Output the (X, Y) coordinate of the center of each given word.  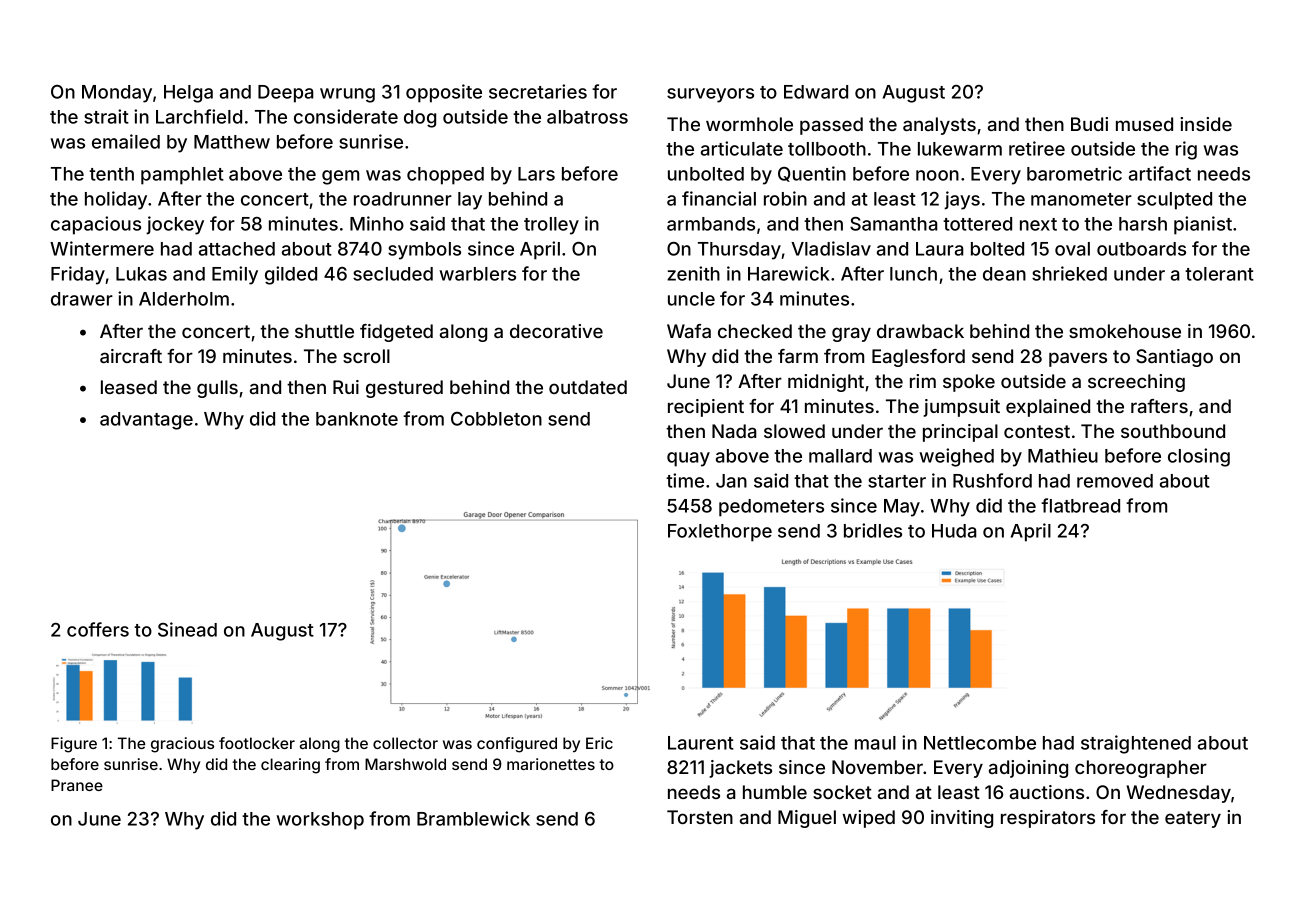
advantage (146, 421)
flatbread (1080, 505)
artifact (1160, 173)
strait (106, 116)
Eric (599, 743)
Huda (954, 531)
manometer (1081, 199)
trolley (551, 226)
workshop (320, 821)
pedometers (771, 508)
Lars (536, 174)
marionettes (551, 764)
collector (405, 743)
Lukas (141, 274)
